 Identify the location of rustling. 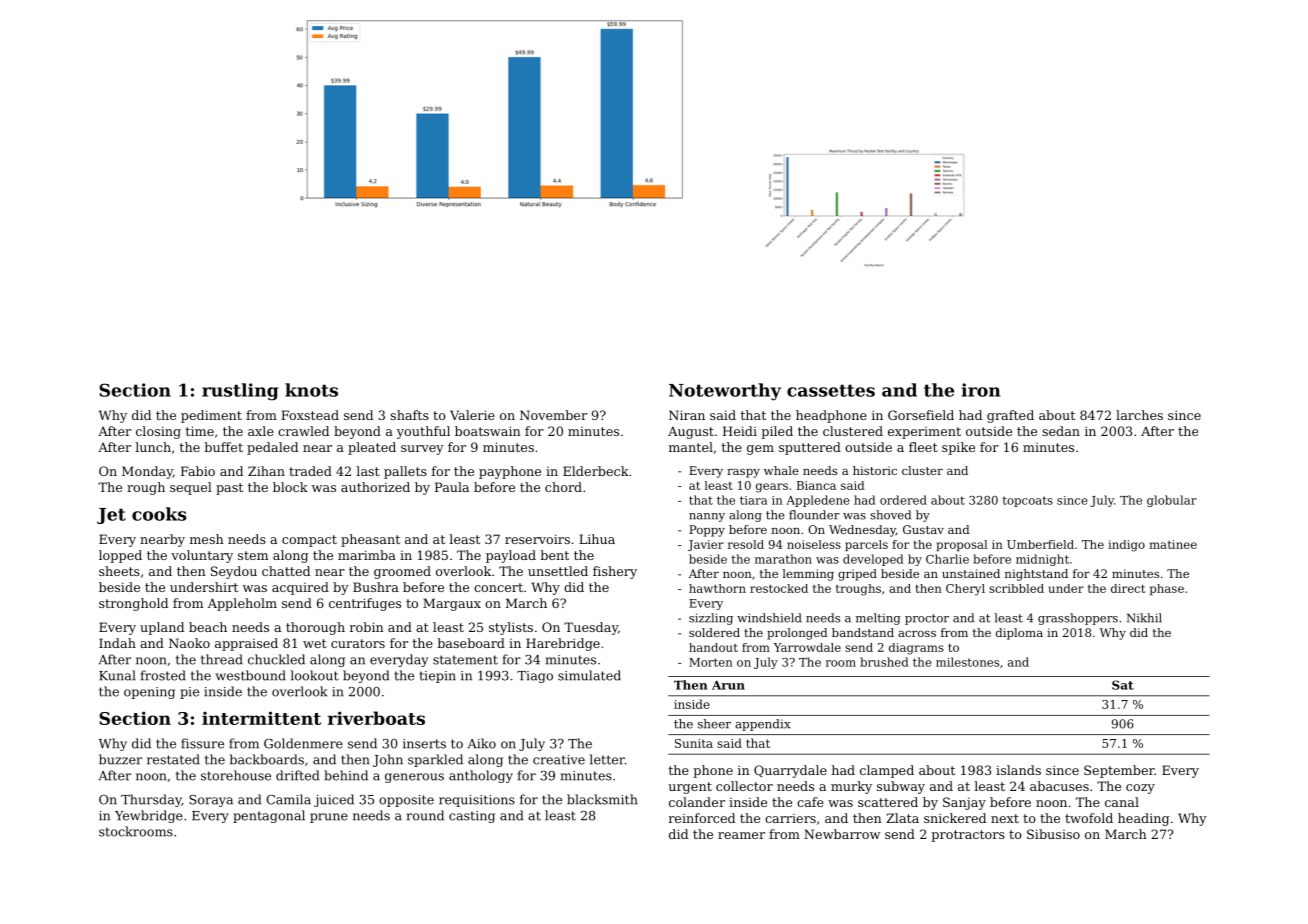
(240, 392).
